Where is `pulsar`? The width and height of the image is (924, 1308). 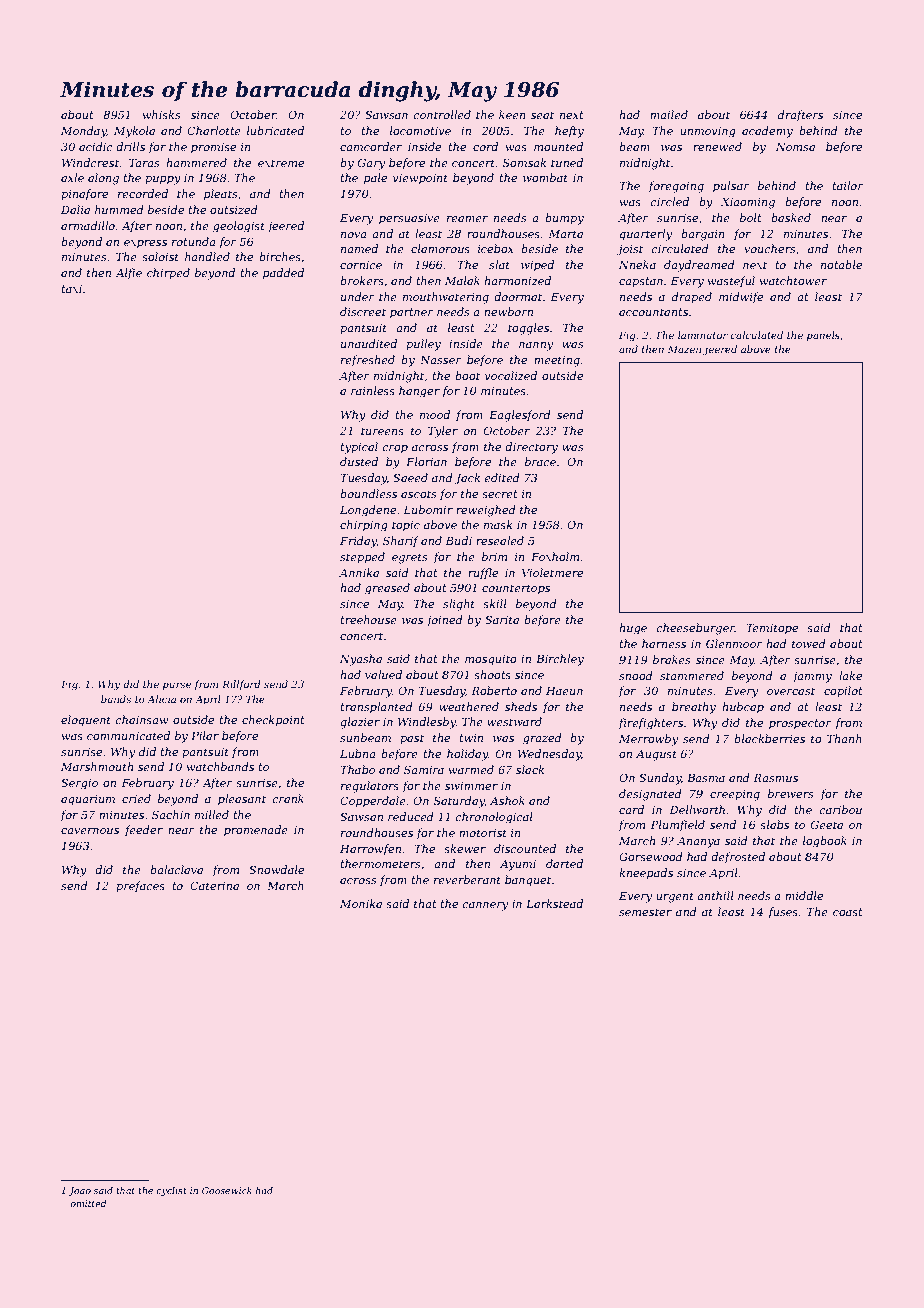
pulsar is located at coordinates (731, 187).
